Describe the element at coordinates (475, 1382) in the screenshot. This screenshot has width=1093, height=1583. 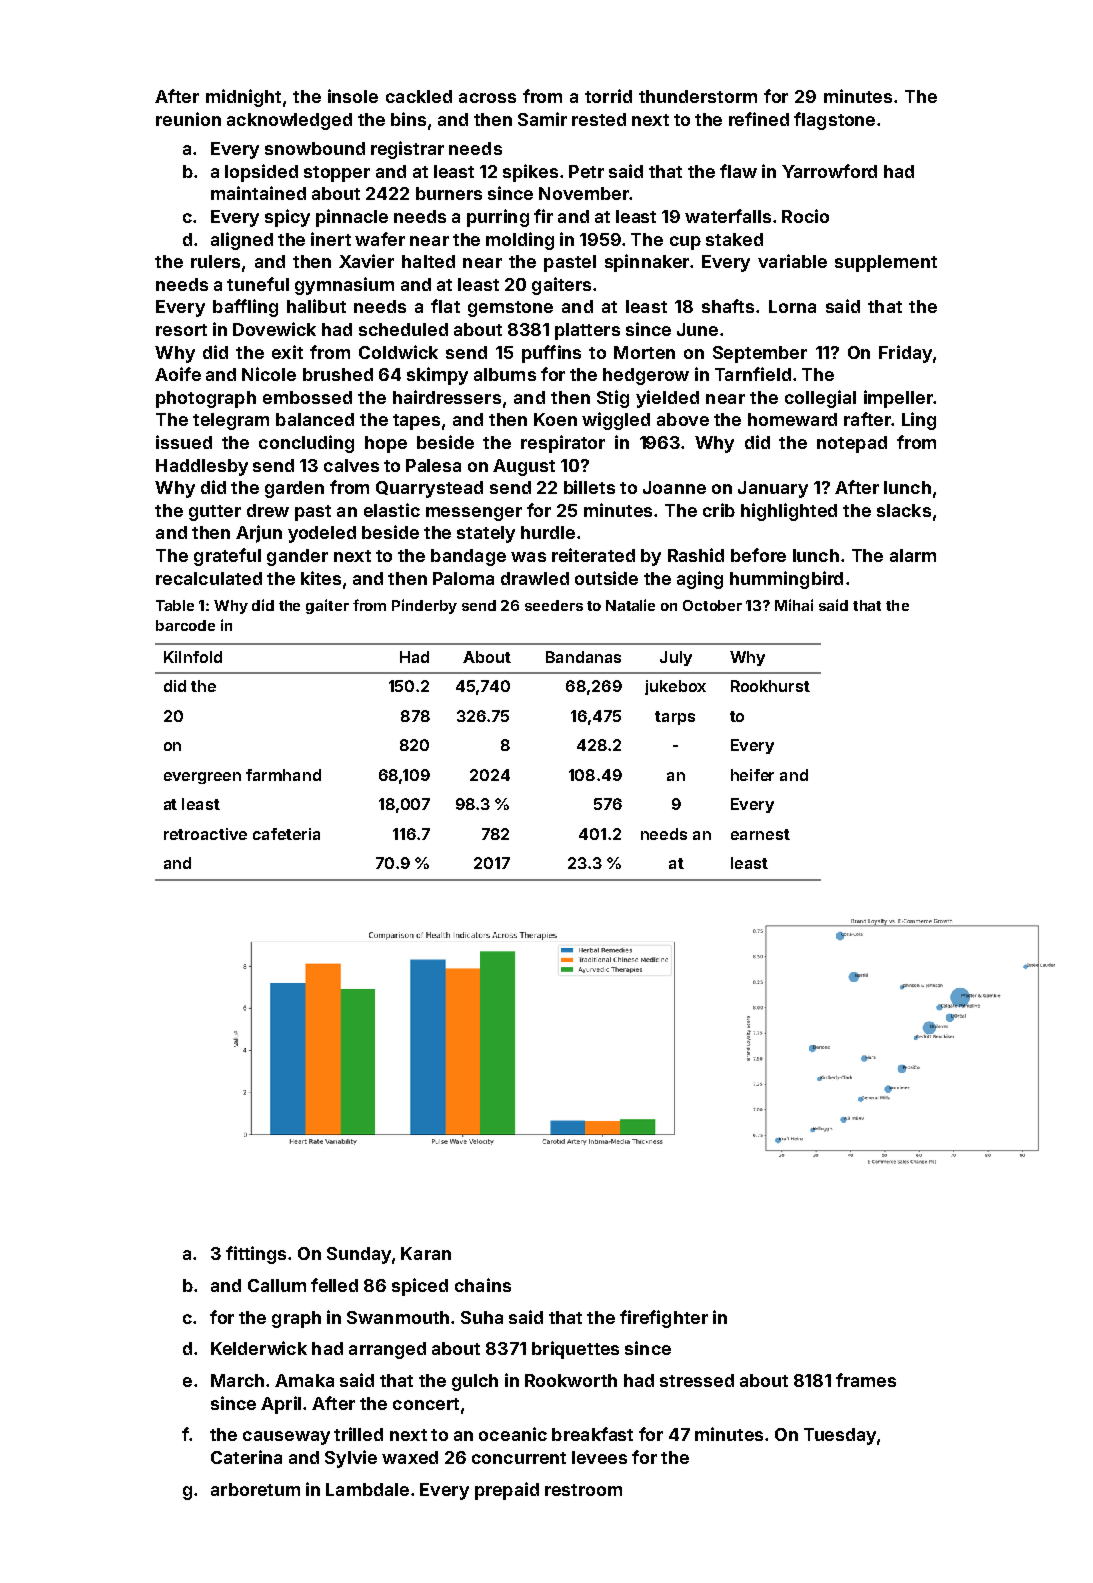
I see `gulch` at that location.
